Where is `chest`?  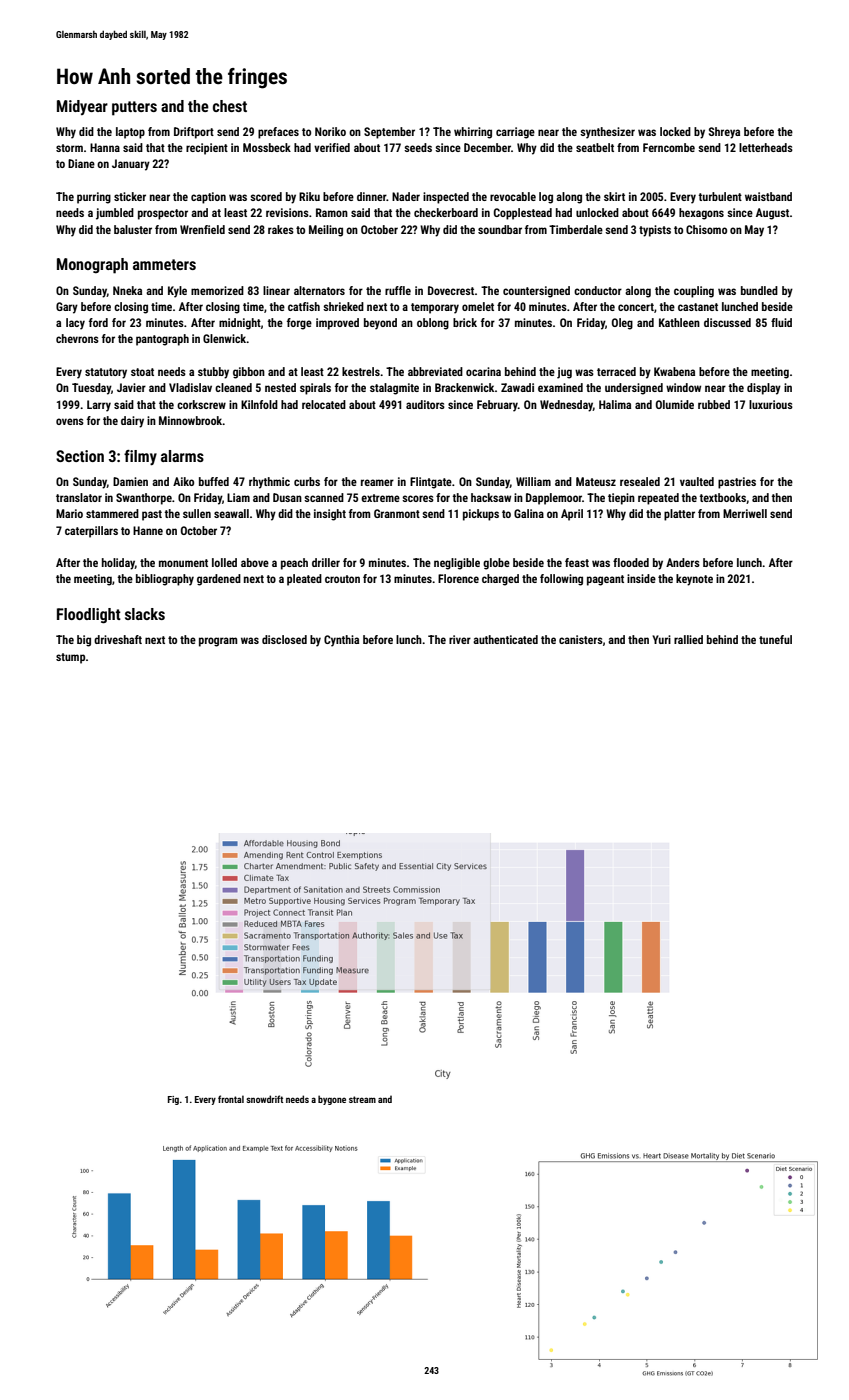
chest is located at coordinates (230, 106).
